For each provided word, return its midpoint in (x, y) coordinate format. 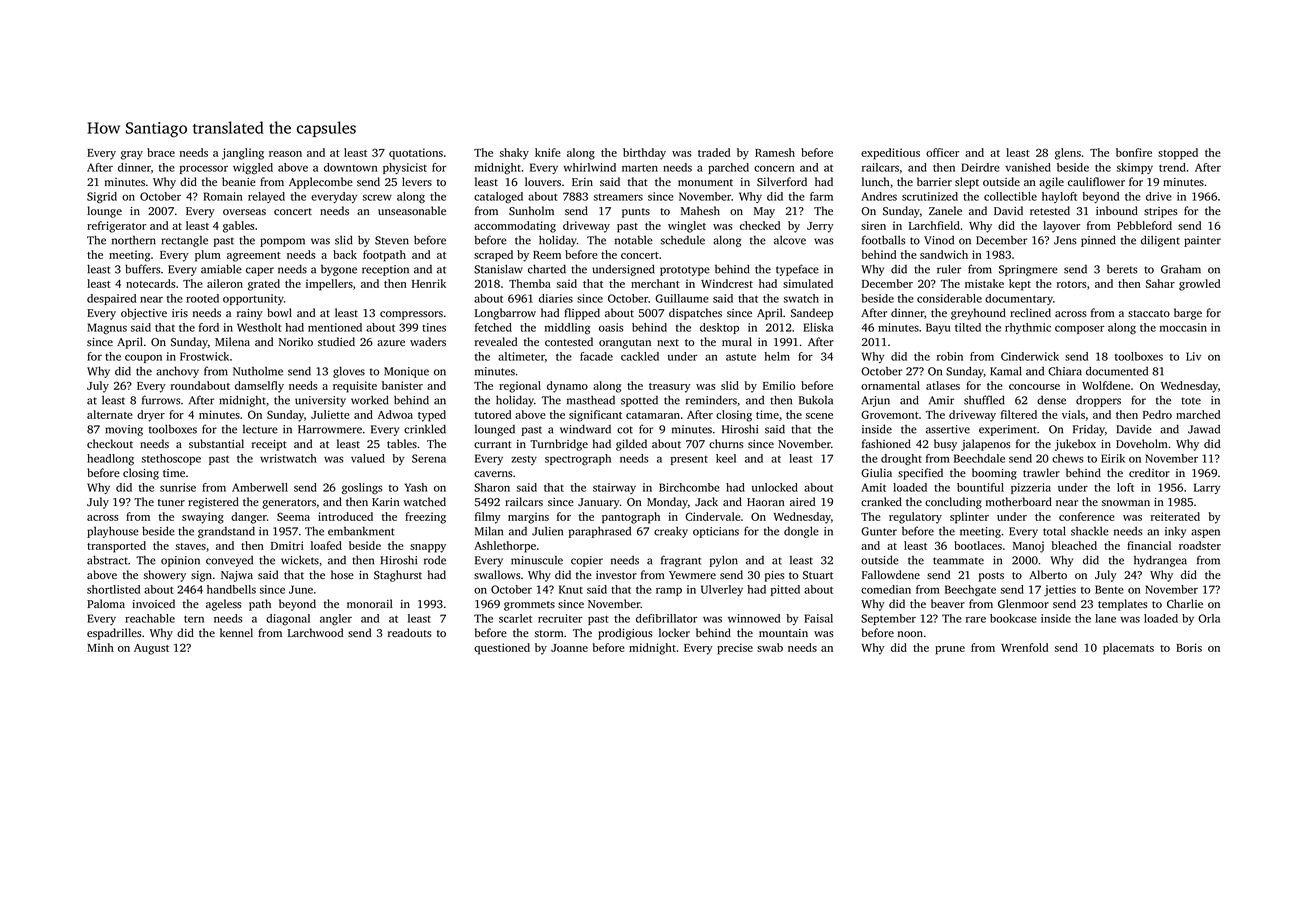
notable (634, 240)
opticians (716, 532)
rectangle (184, 241)
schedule (683, 240)
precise (735, 649)
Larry (1207, 488)
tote (1191, 401)
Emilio (779, 385)
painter (1202, 241)
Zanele (945, 210)
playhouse (113, 532)
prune (950, 650)
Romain (223, 196)
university (320, 401)
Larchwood (315, 632)
